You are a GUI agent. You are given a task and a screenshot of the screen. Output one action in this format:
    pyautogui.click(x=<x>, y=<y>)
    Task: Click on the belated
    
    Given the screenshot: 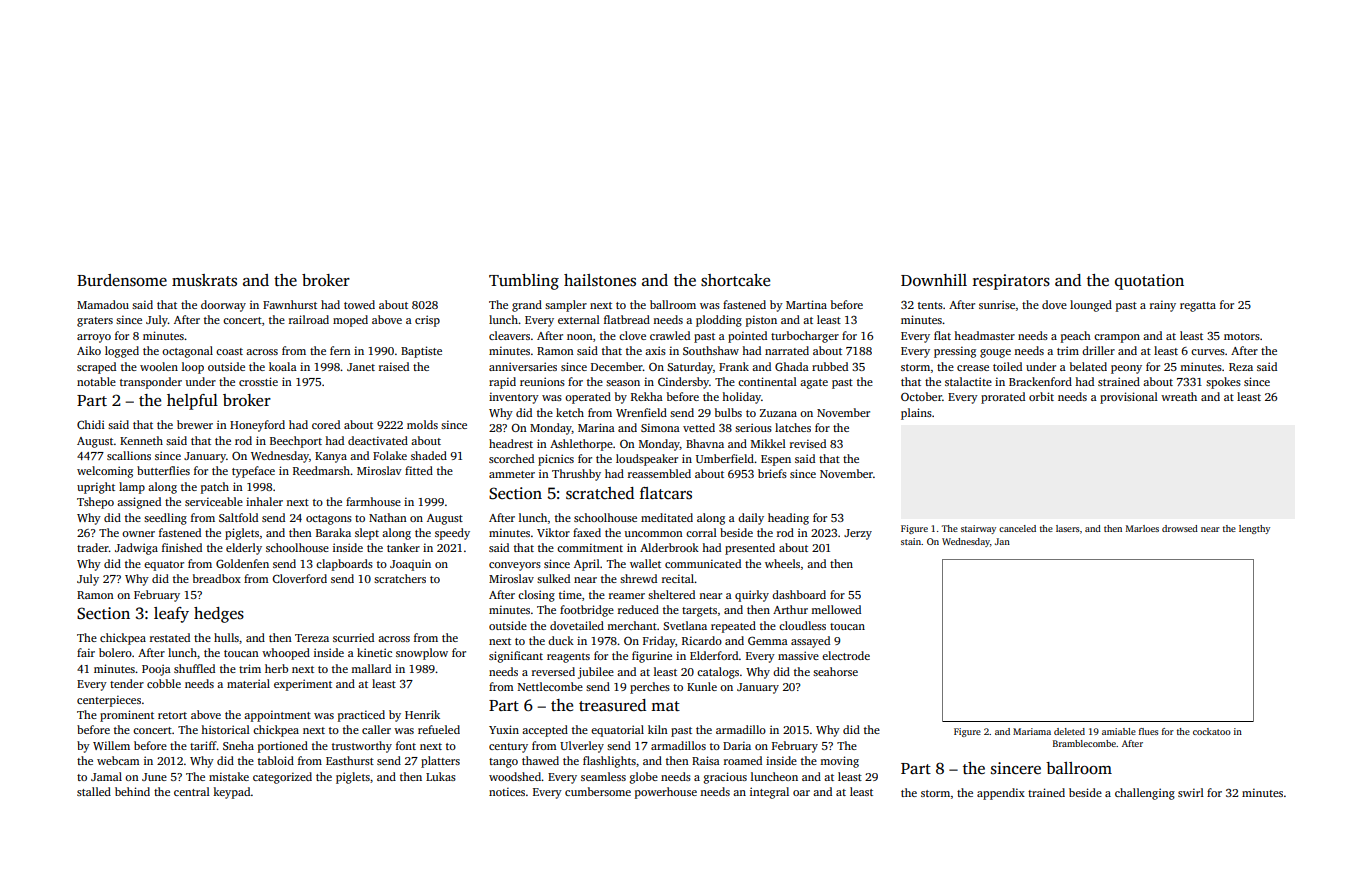 What is the action you would take?
    pyautogui.click(x=1088, y=366)
